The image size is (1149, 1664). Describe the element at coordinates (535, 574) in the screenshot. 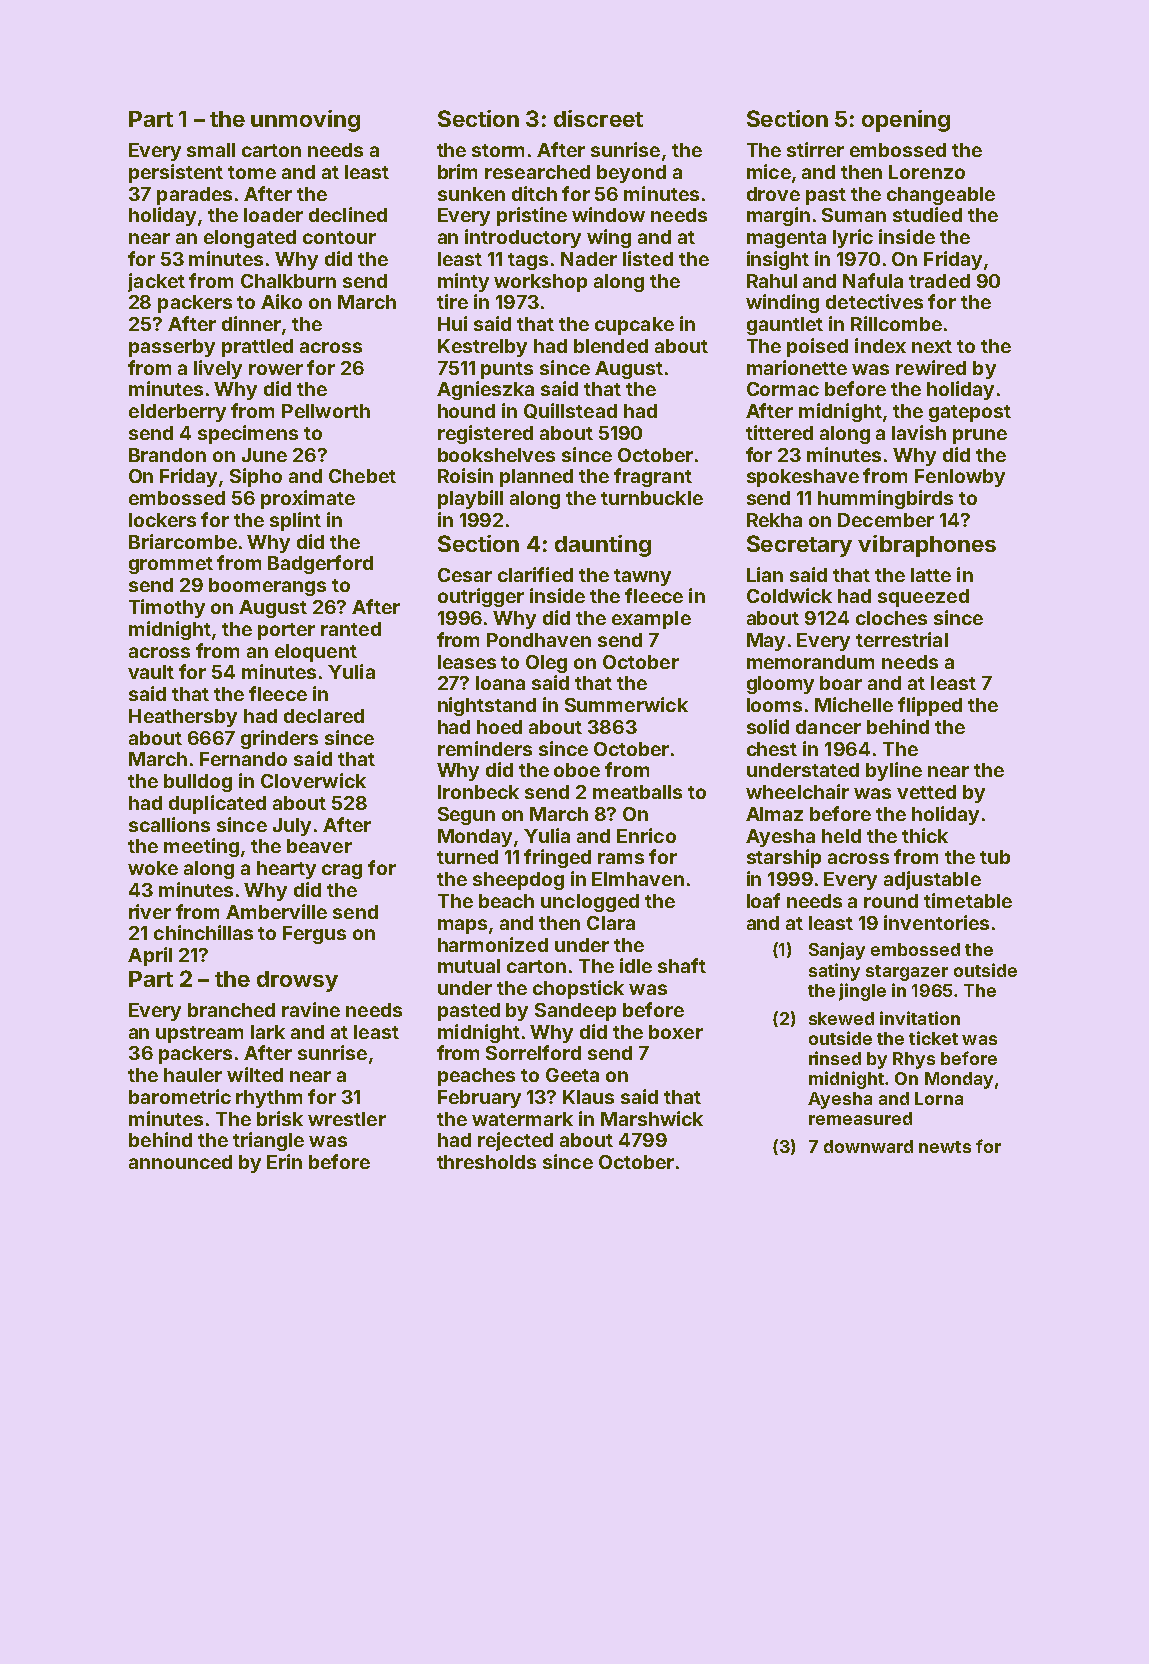

I see `clarified` at that location.
